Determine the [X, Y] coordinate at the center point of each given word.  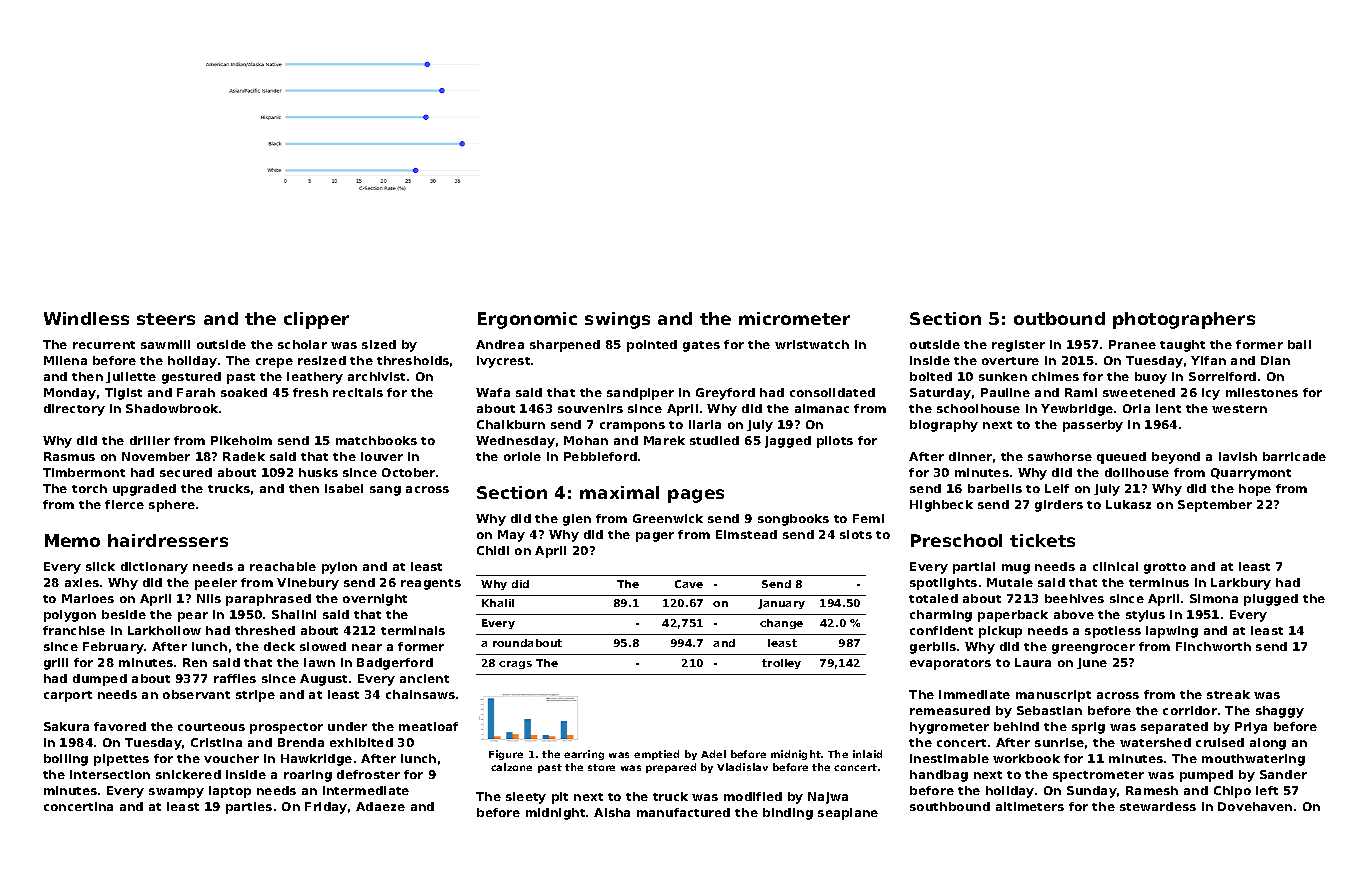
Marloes [88, 598]
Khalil [498, 603]
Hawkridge [316, 760]
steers [166, 319]
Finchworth [1213, 646]
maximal [619, 492]
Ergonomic [527, 320]
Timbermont [84, 472]
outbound [1059, 318]
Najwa [828, 798]
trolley [781, 664]
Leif [1057, 488]
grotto [1165, 568]
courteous [211, 727]
